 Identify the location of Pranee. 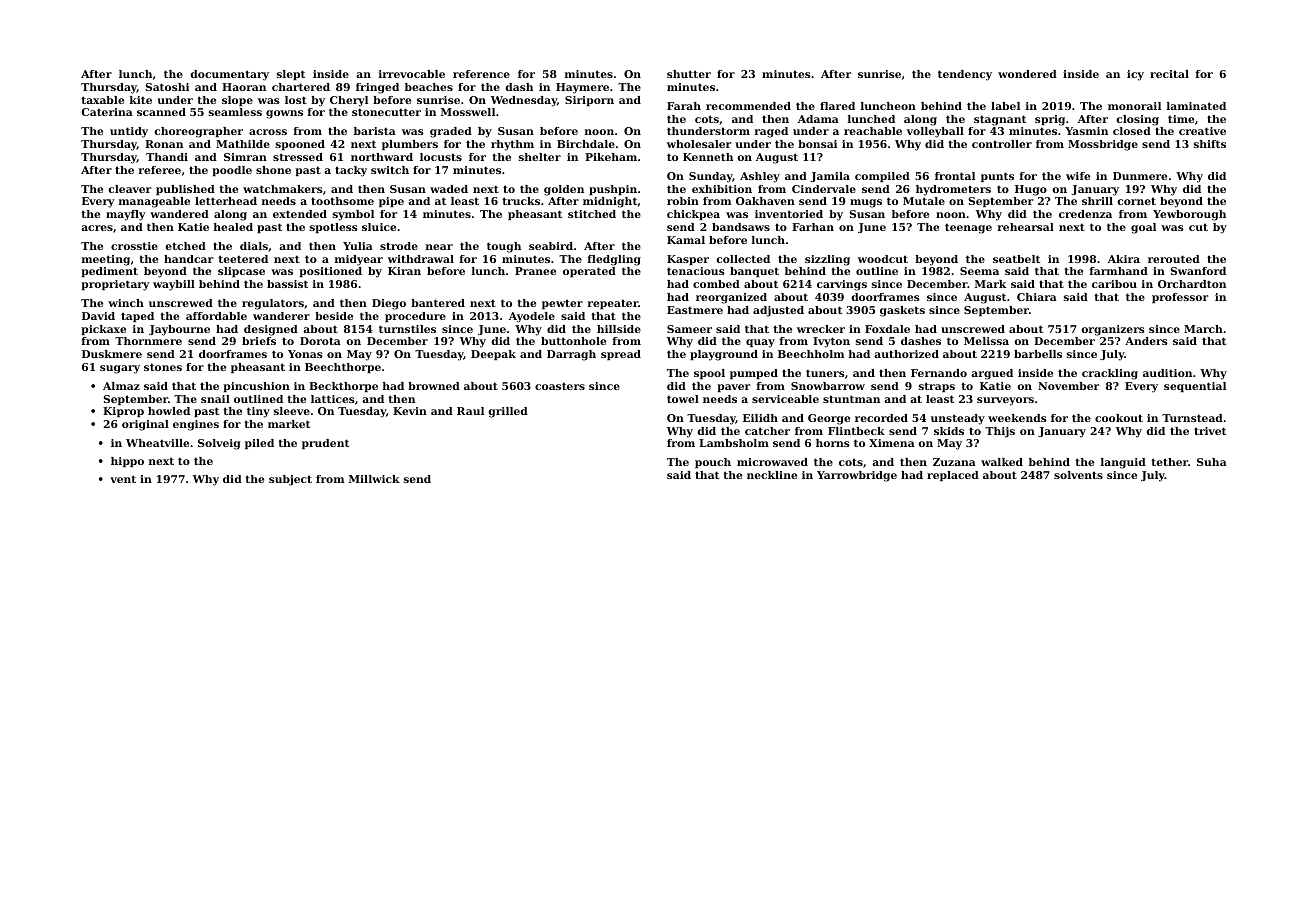
(535, 271).
